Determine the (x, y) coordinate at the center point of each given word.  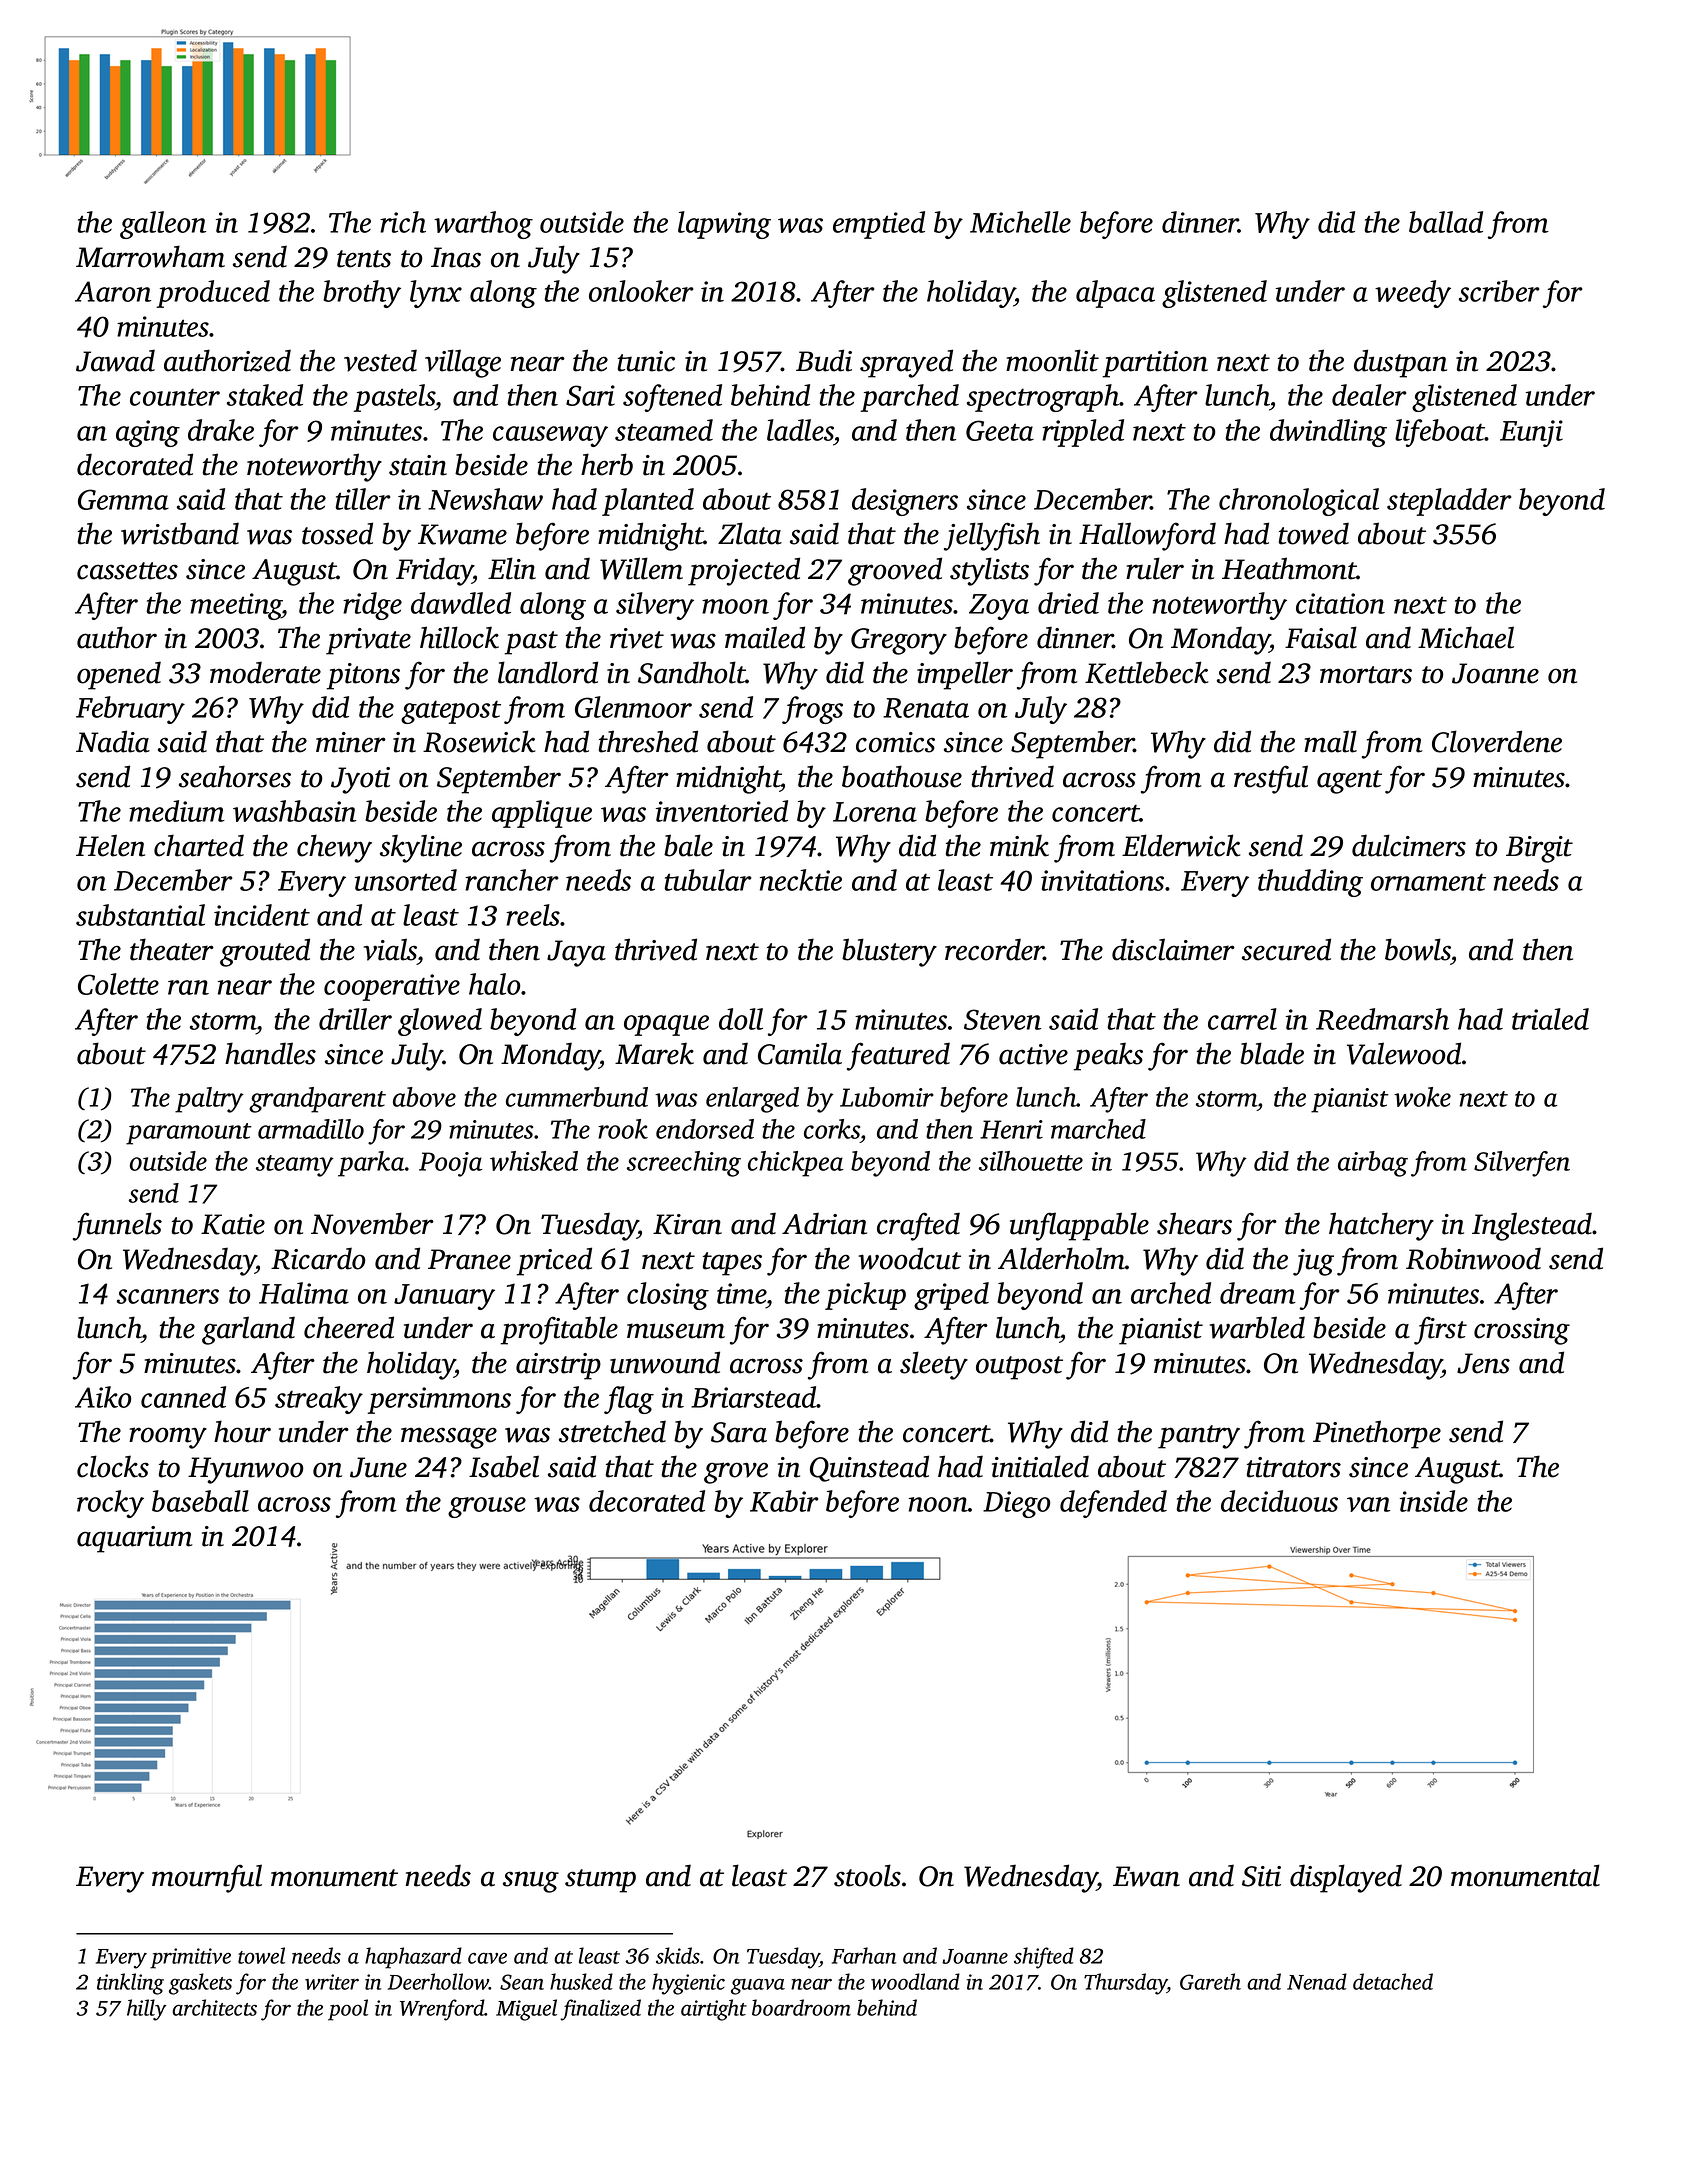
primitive (190, 1958)
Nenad (1317, 1981)
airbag (1373, 1164)
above (424, 1097)
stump (600, 1881)
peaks (1108, 1056)
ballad (1446, 222)
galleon (163, 225)
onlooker (641, 291)
